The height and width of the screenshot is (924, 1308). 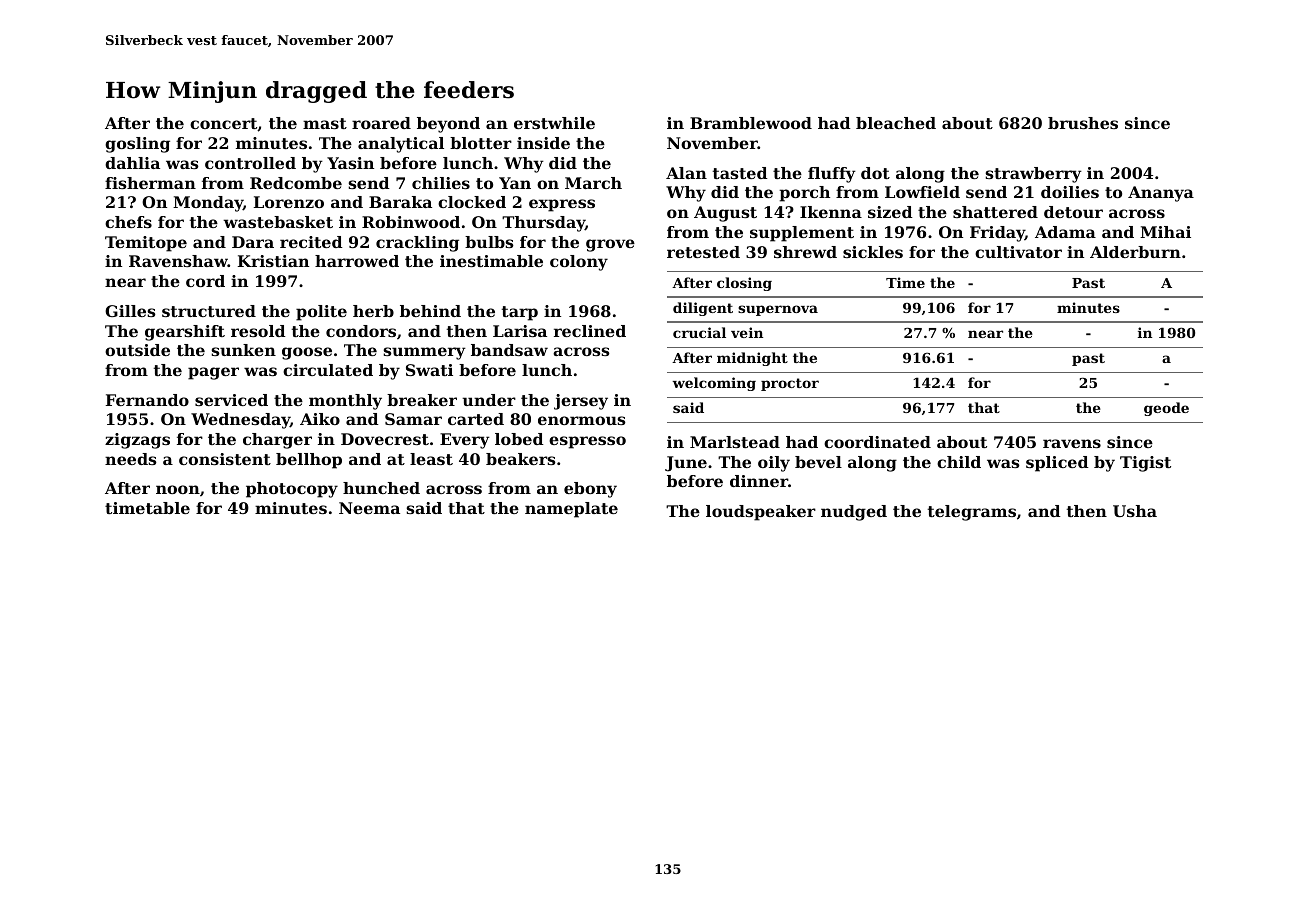 What do you see at coordinates (429, 370) in the screenshot?
I see `Swati` at bounding box center [429, 370].
